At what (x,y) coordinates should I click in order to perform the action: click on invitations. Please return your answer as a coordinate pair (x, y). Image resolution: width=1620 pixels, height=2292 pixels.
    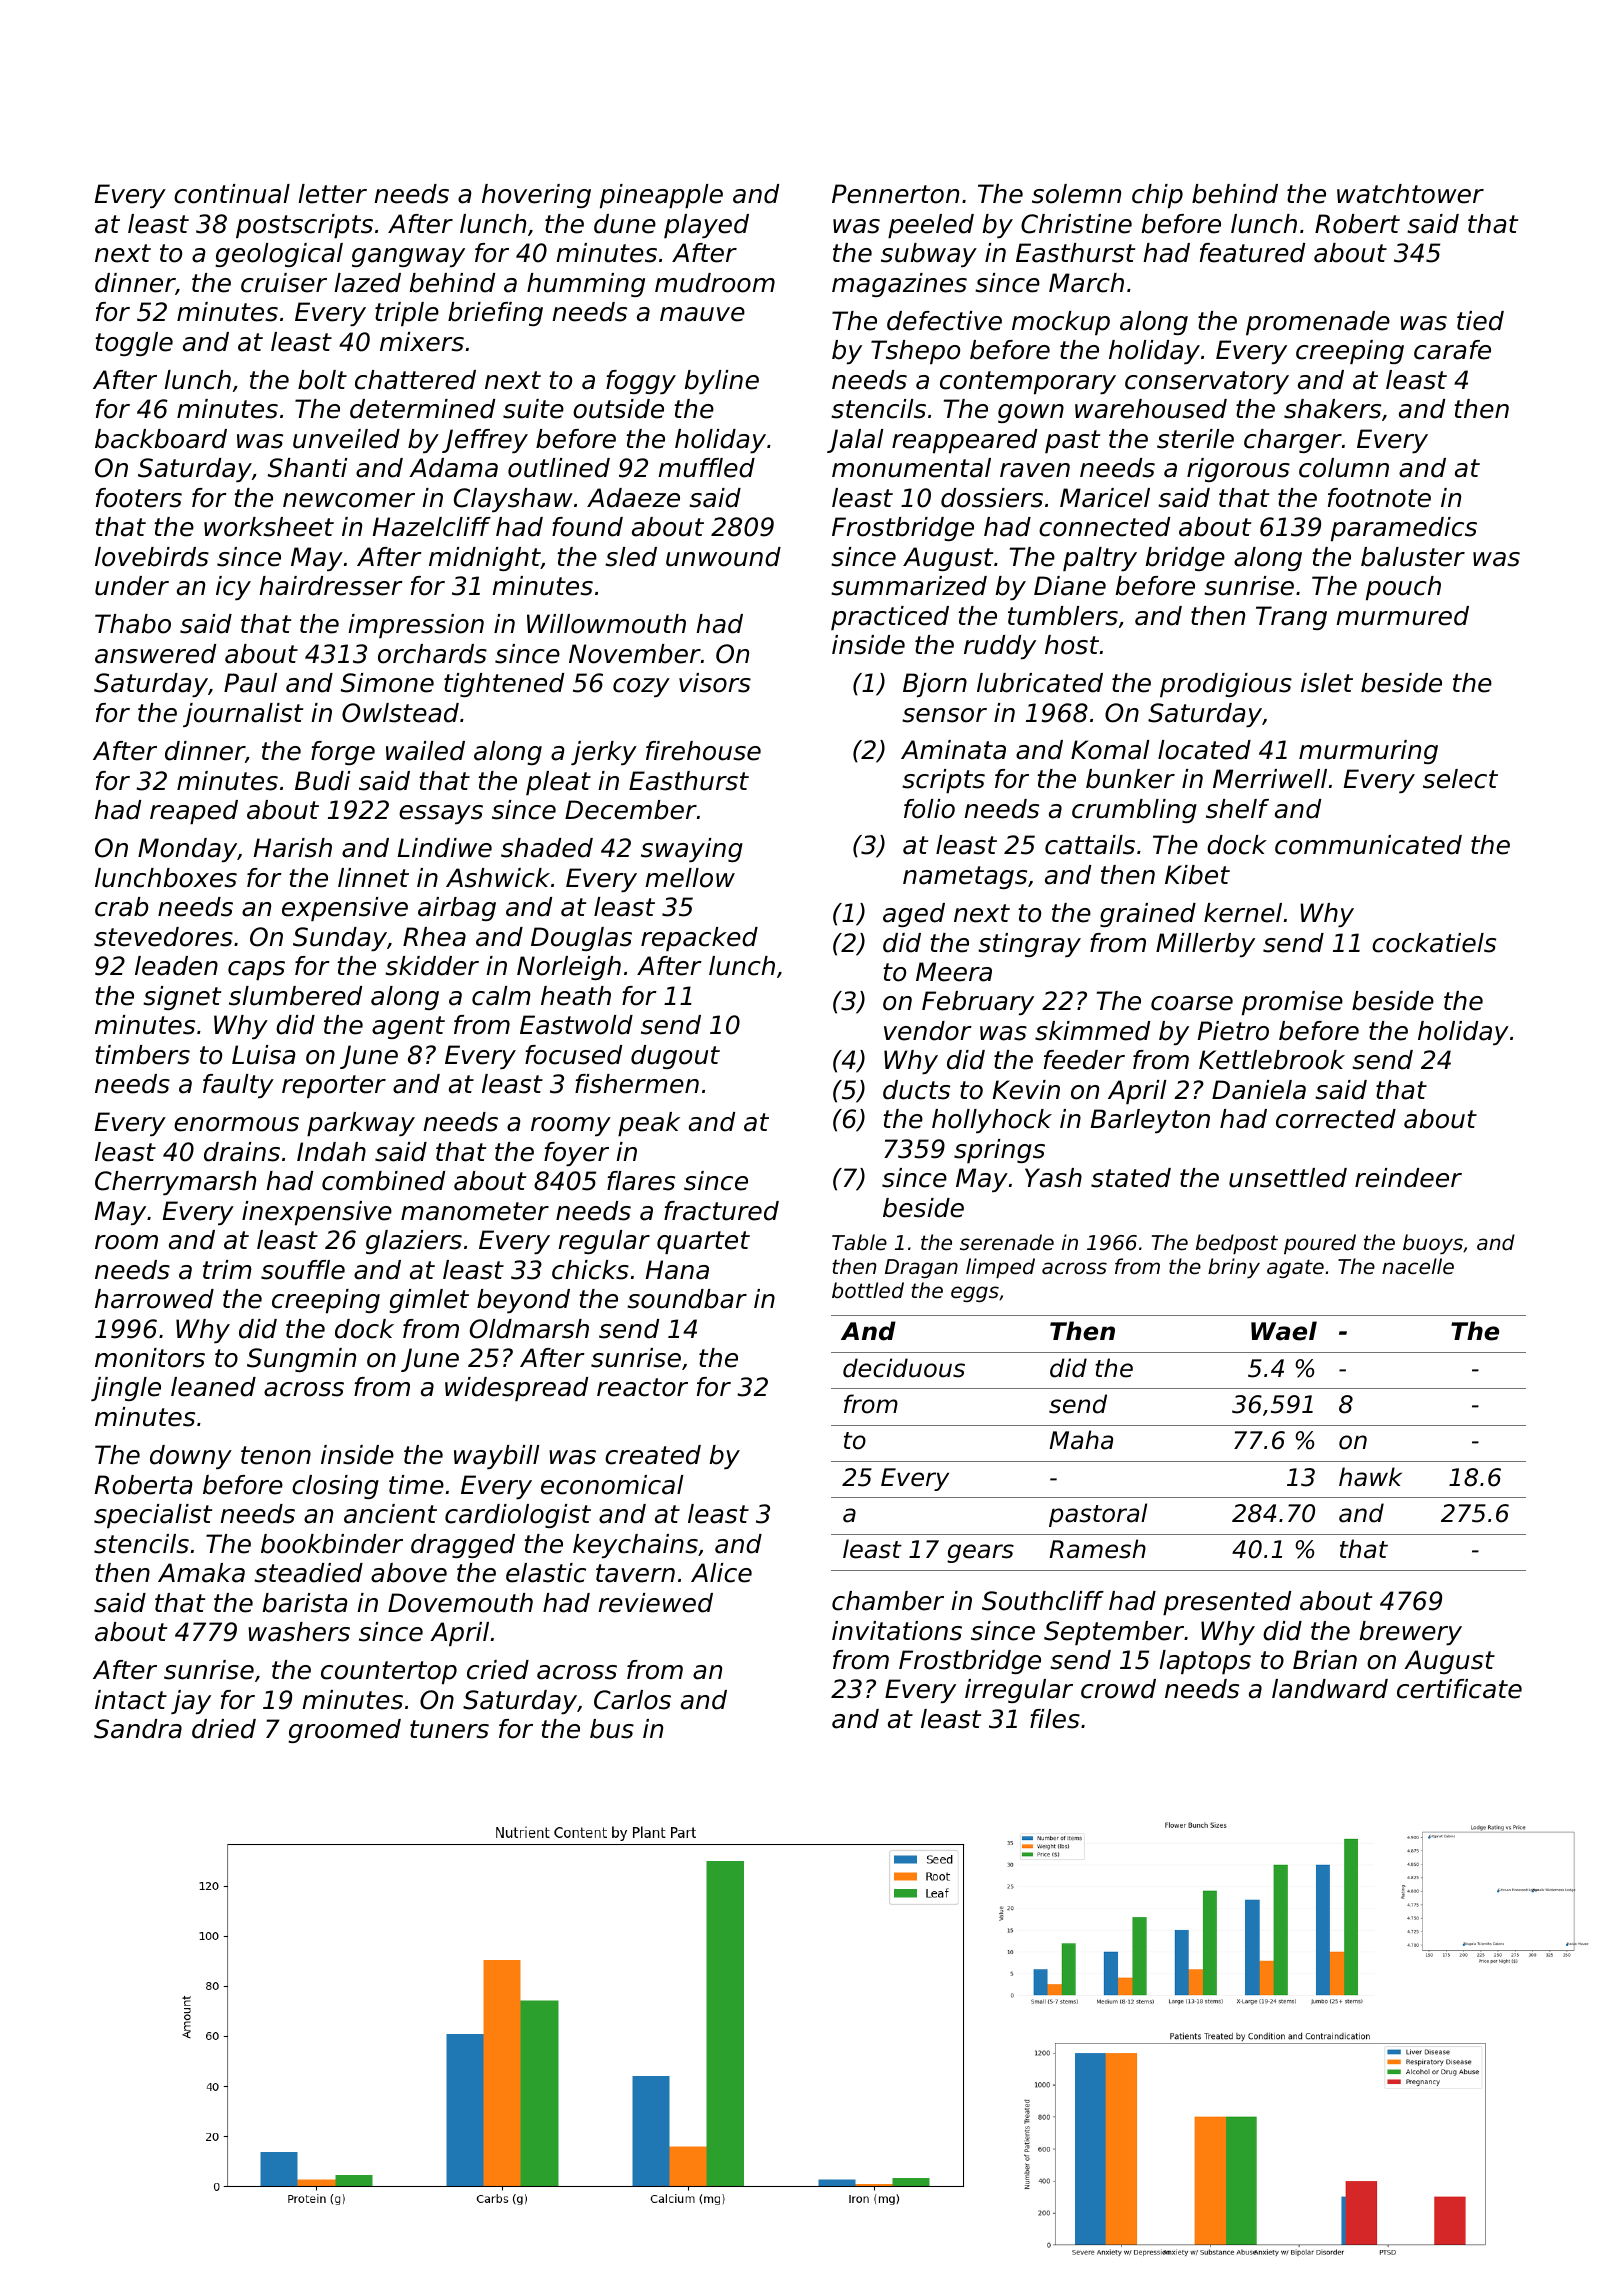
    Looking at the image, I should click on (897, 1631).
